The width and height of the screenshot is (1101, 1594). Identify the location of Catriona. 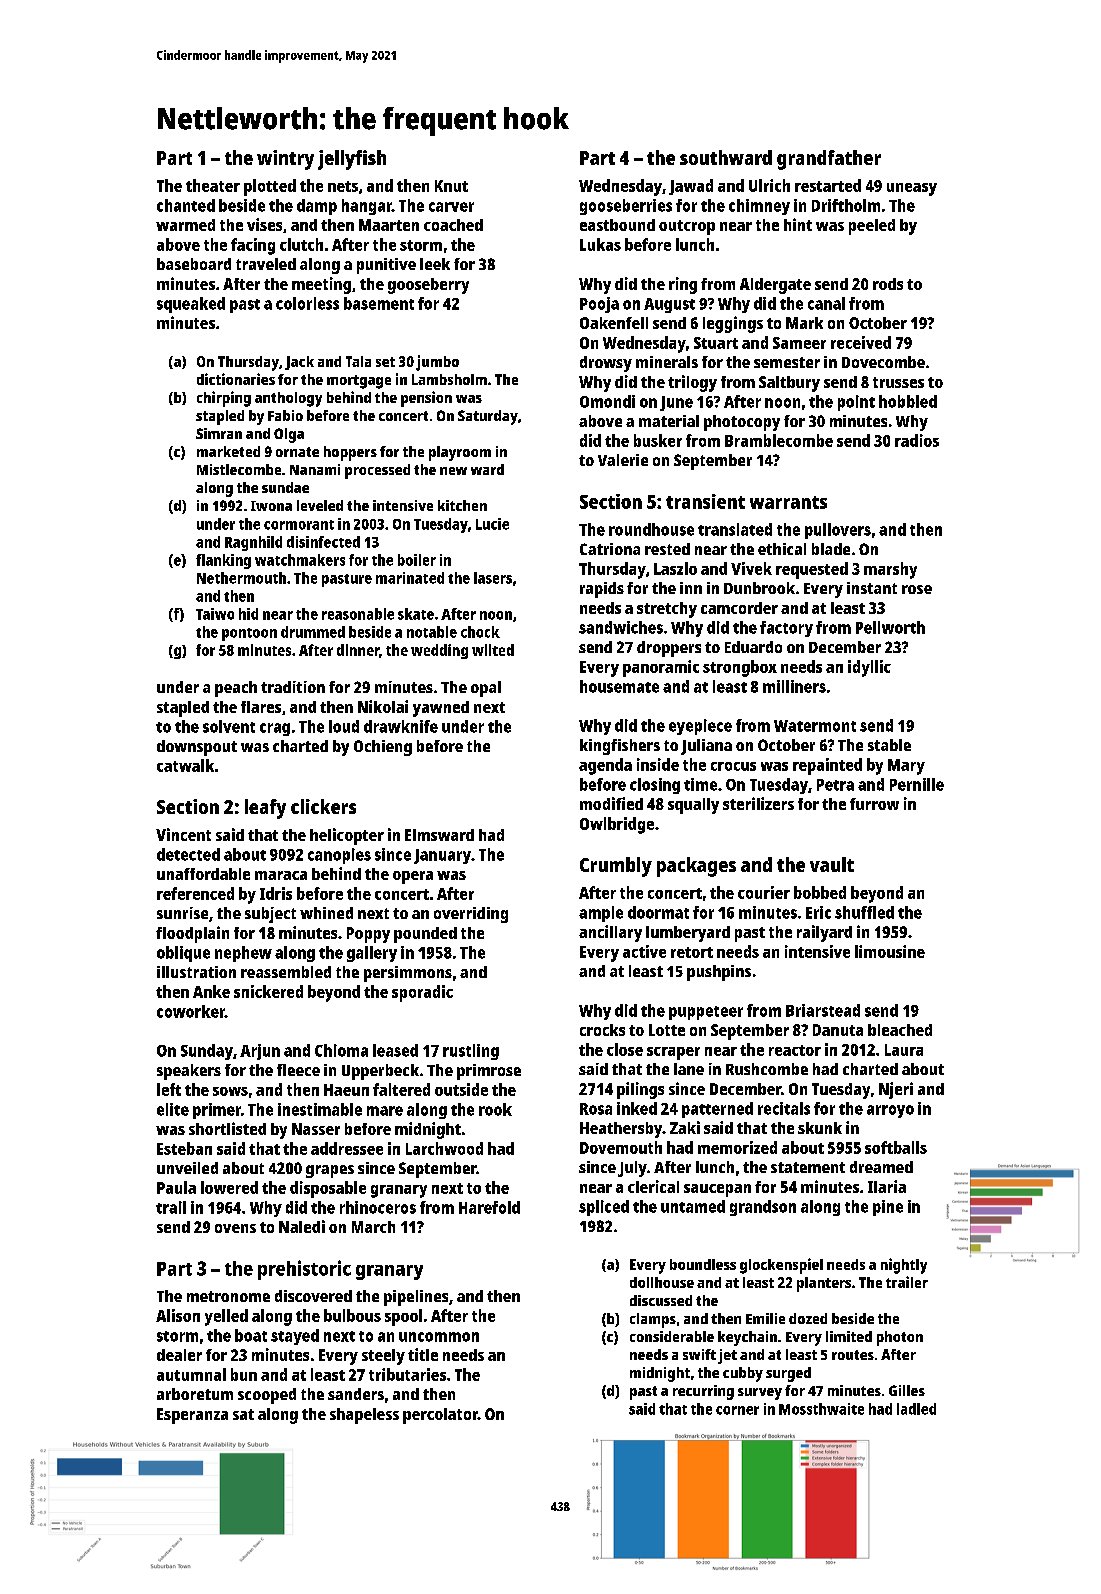
(610, 549).
